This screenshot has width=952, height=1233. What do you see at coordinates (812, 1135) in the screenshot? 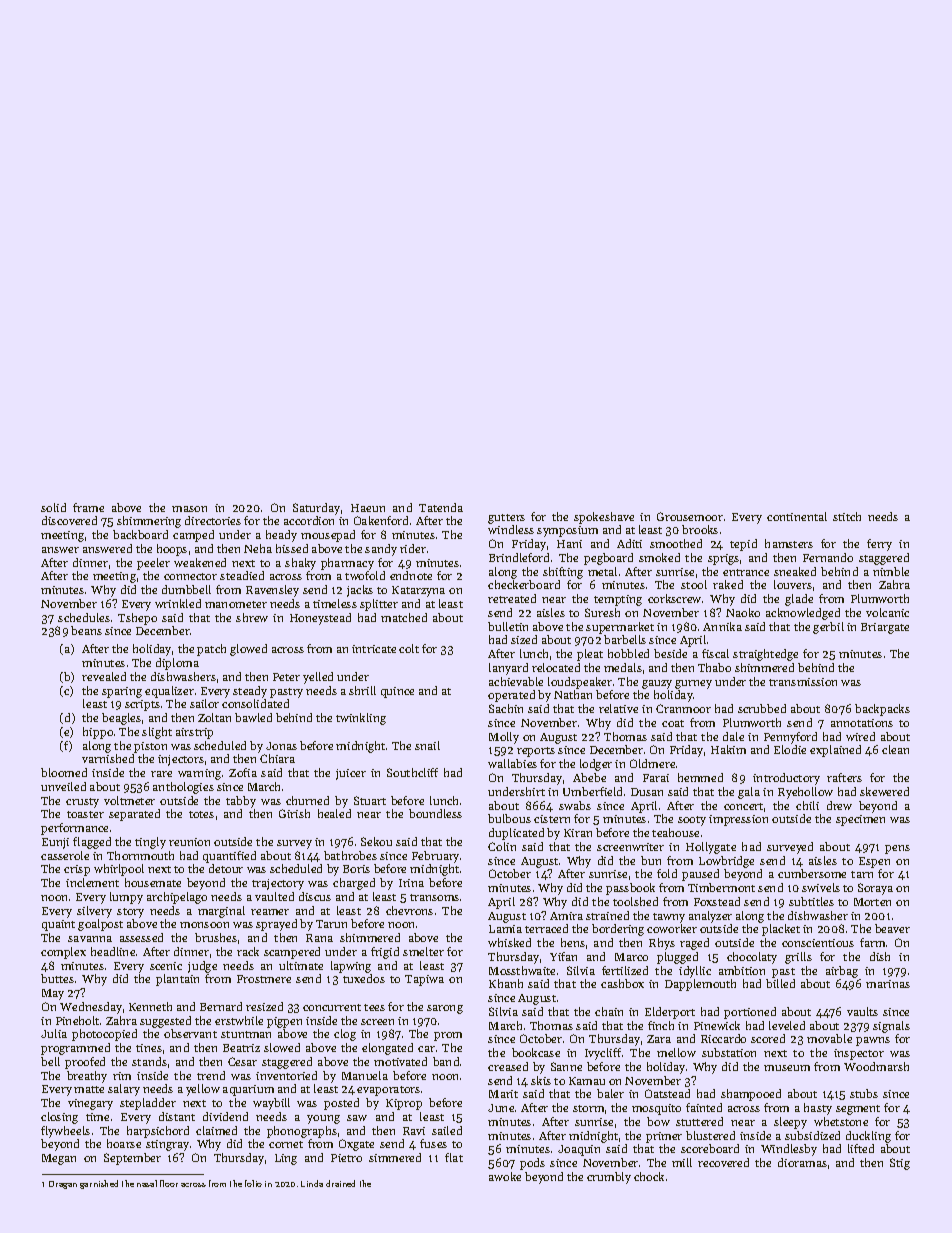
I see `subsidized` at bounding box center [812, 1135].
